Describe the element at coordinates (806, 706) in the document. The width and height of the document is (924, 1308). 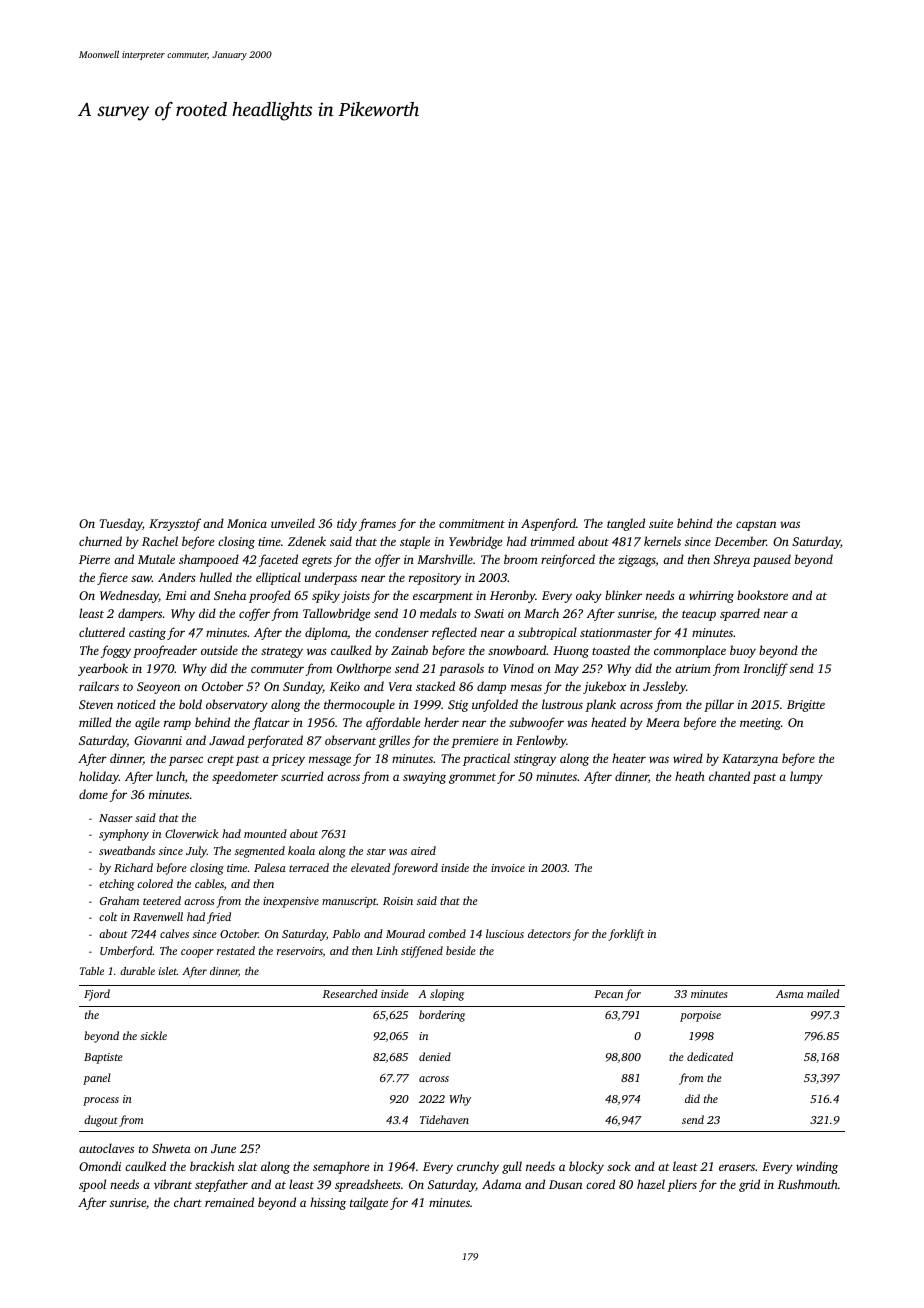
I see `Brigitte` at that location.
